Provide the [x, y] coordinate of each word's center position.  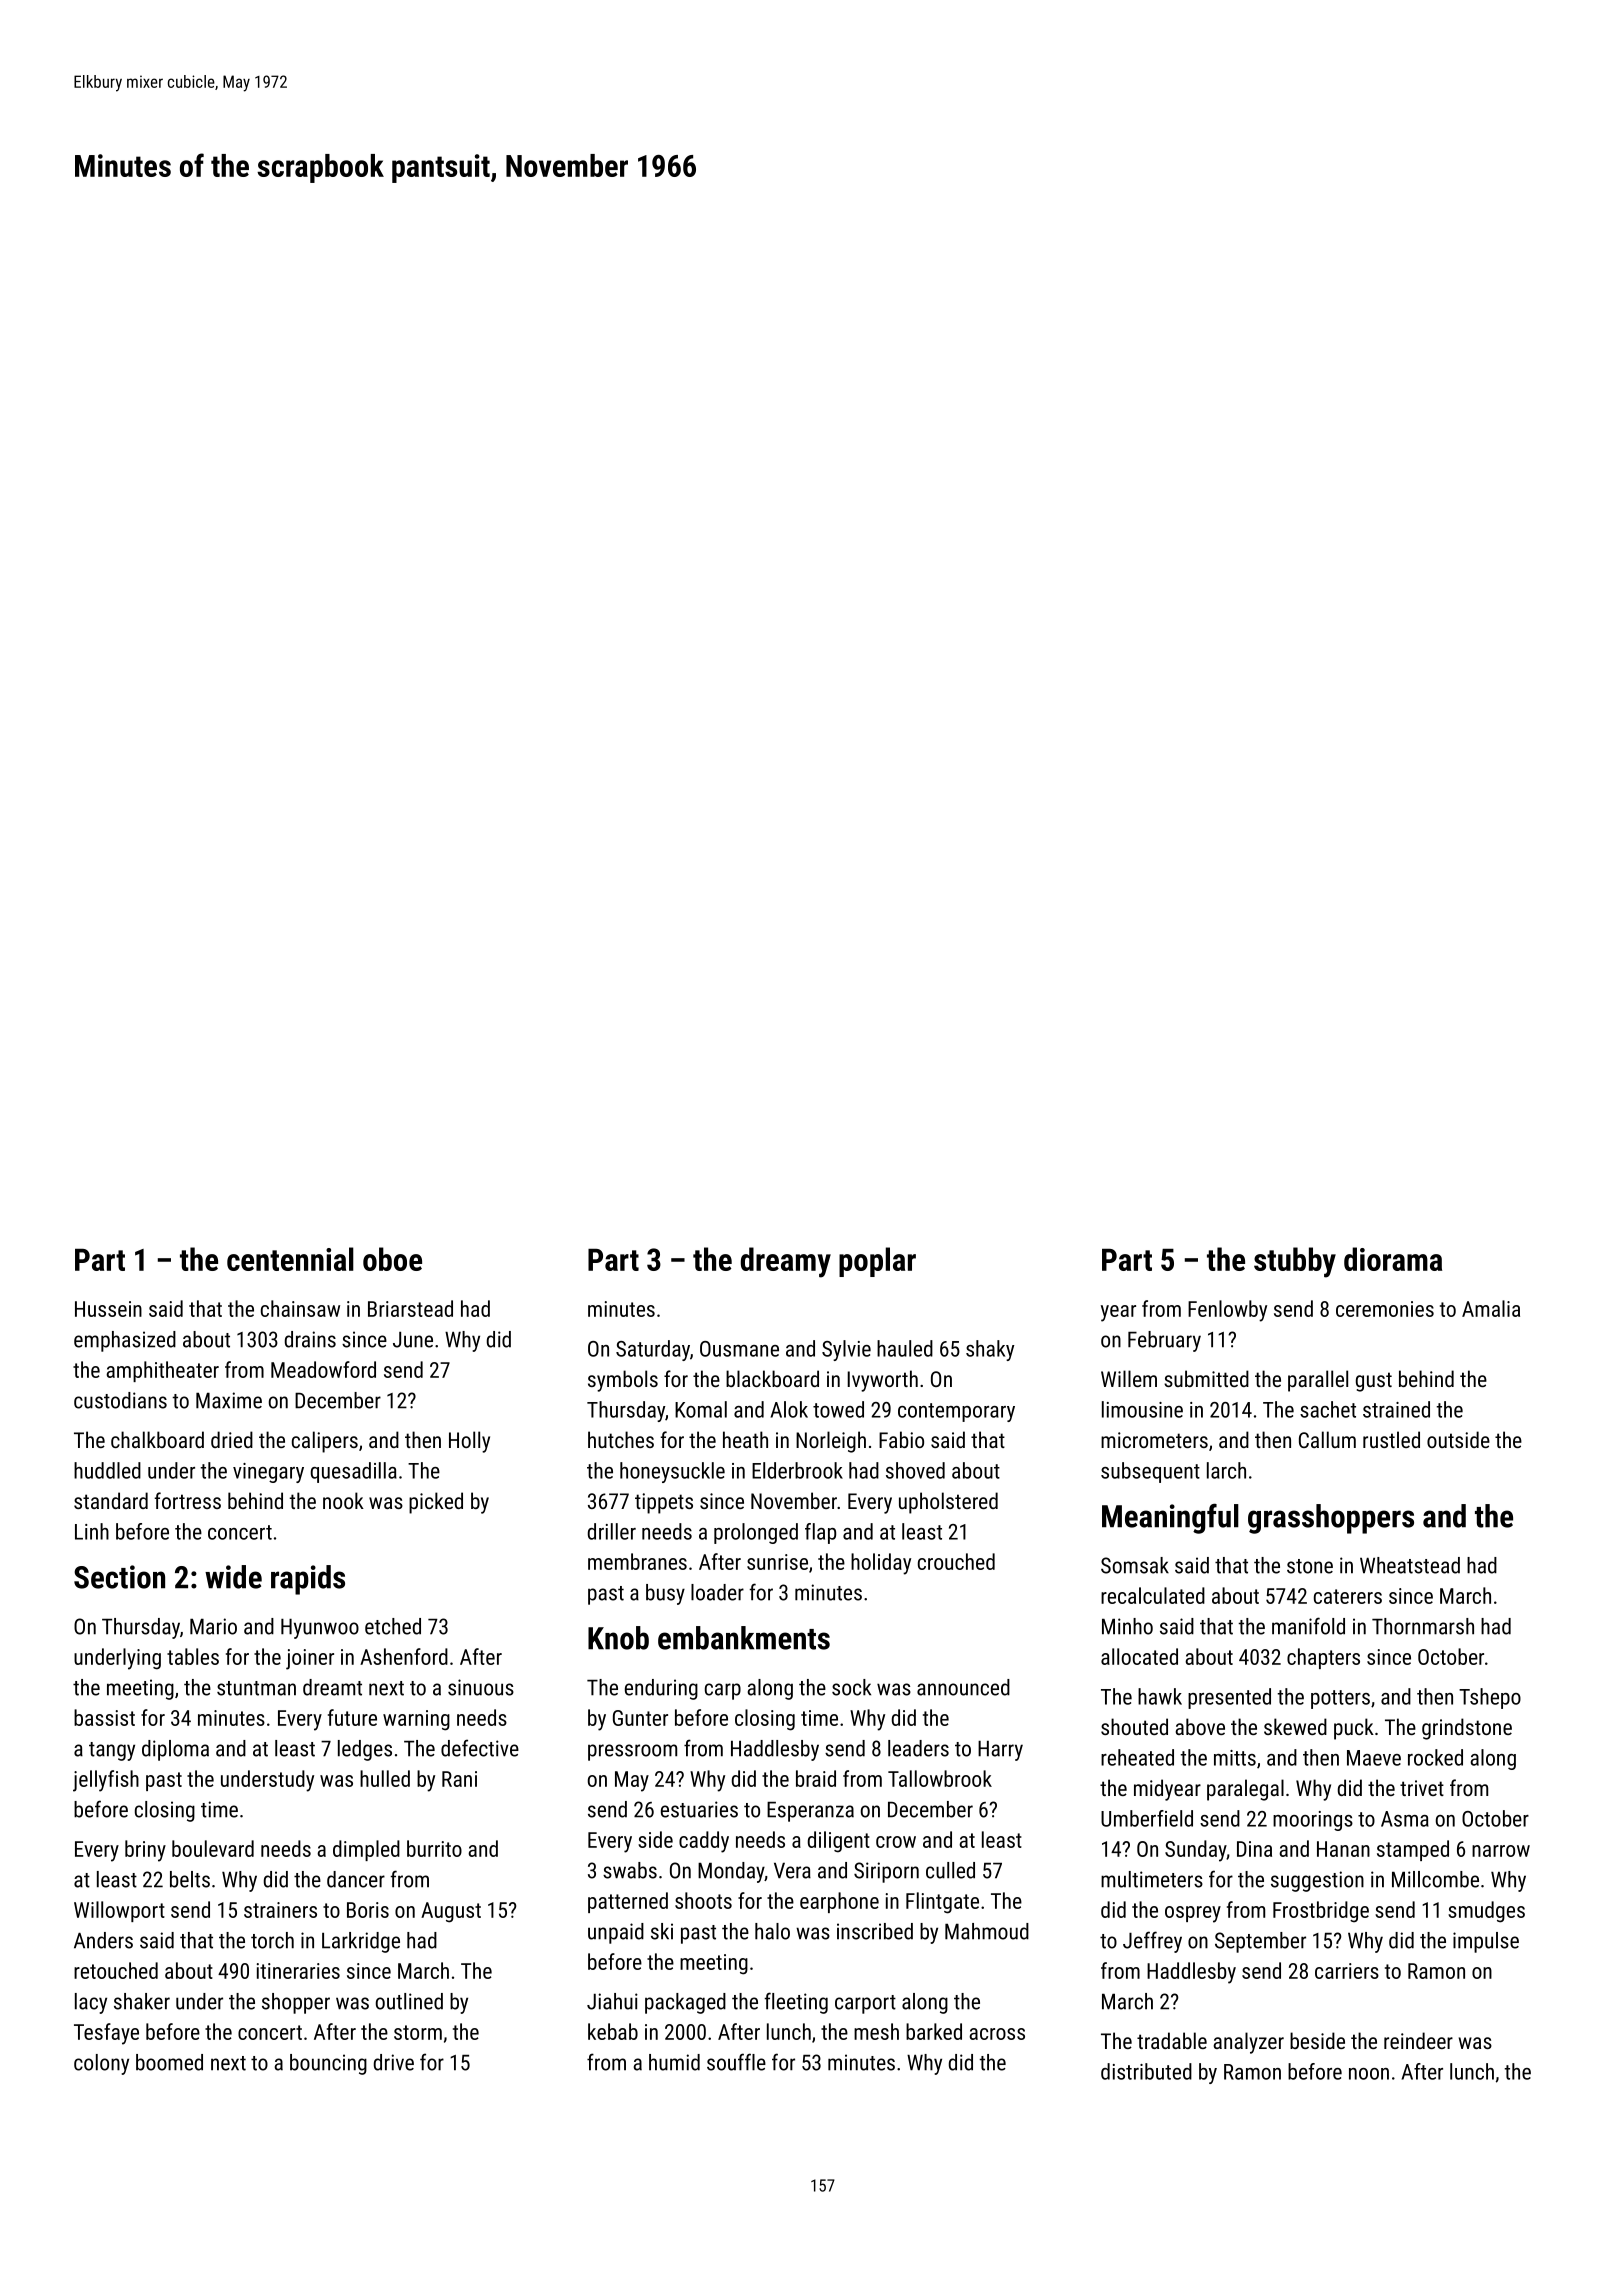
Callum [1327, 1439]
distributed [1146, 2071]
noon [1369, 2074]
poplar [877, 1262]
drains [310, 1339]
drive [394, 2062]
